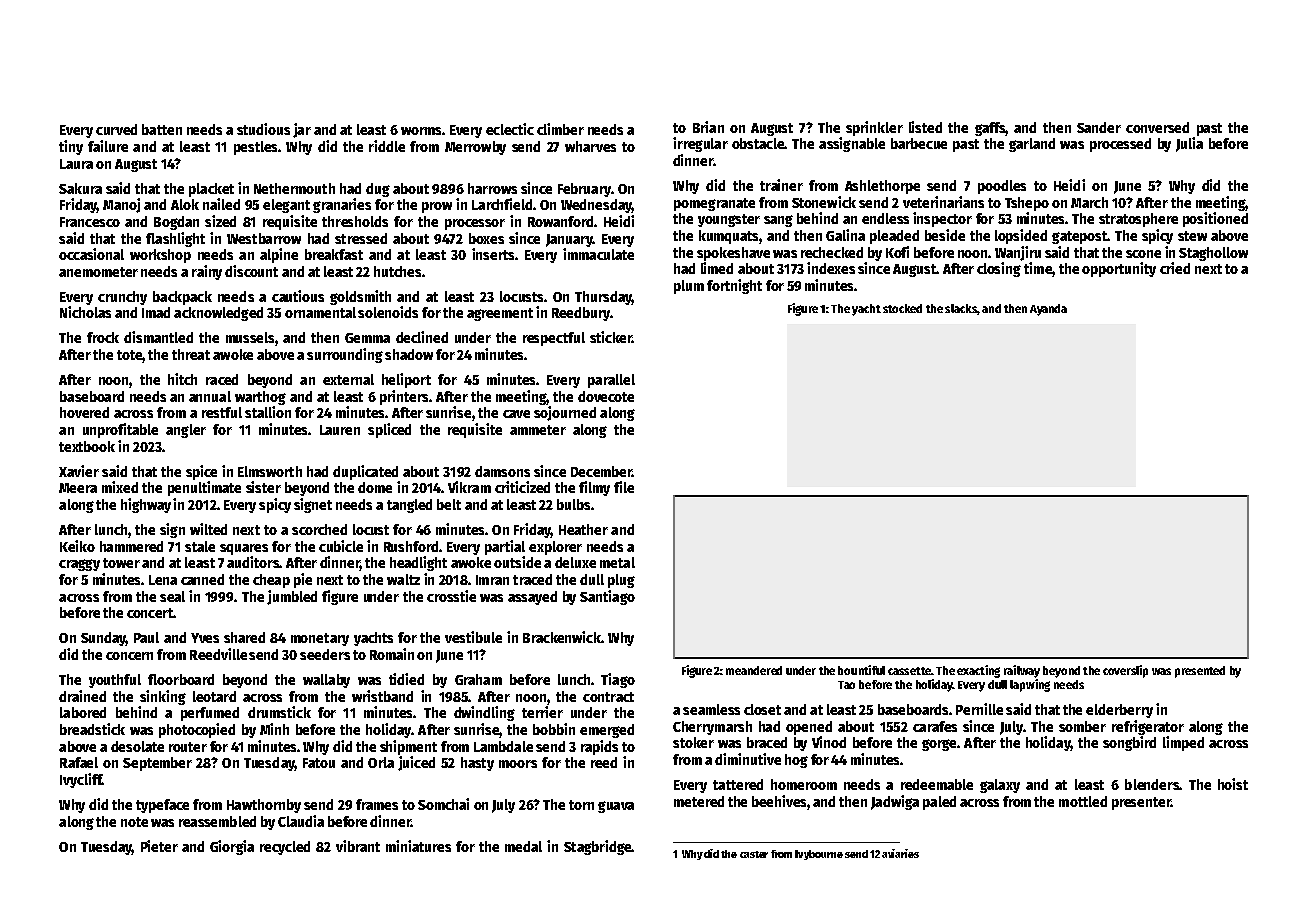 This image has width=1308, height=924. I want to click on stocked, so click(902, 308).
